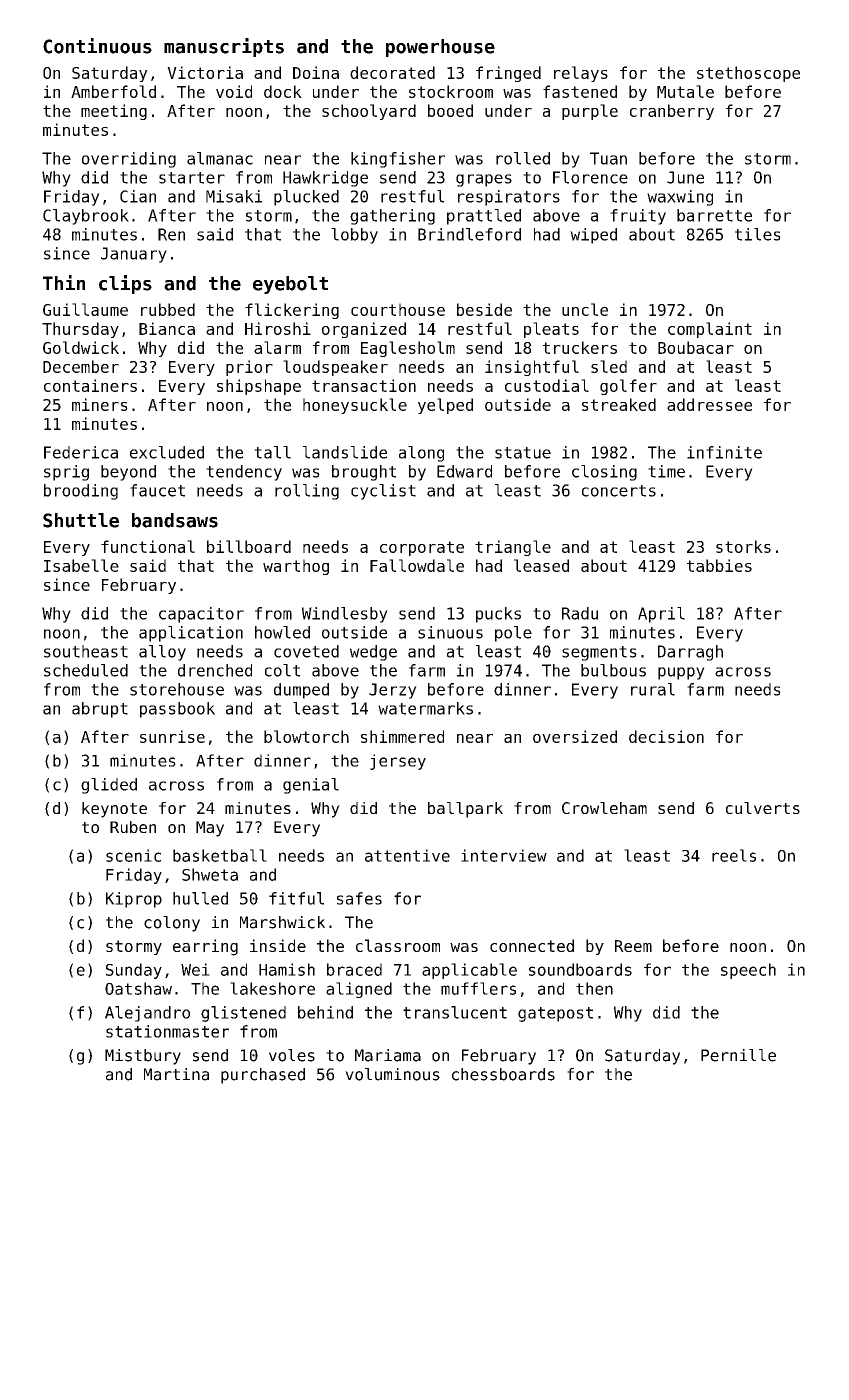 The image size is (849, 1400). Describe the element at coordinates (532, 945) in the screenshot. I see `connected` at that location.
